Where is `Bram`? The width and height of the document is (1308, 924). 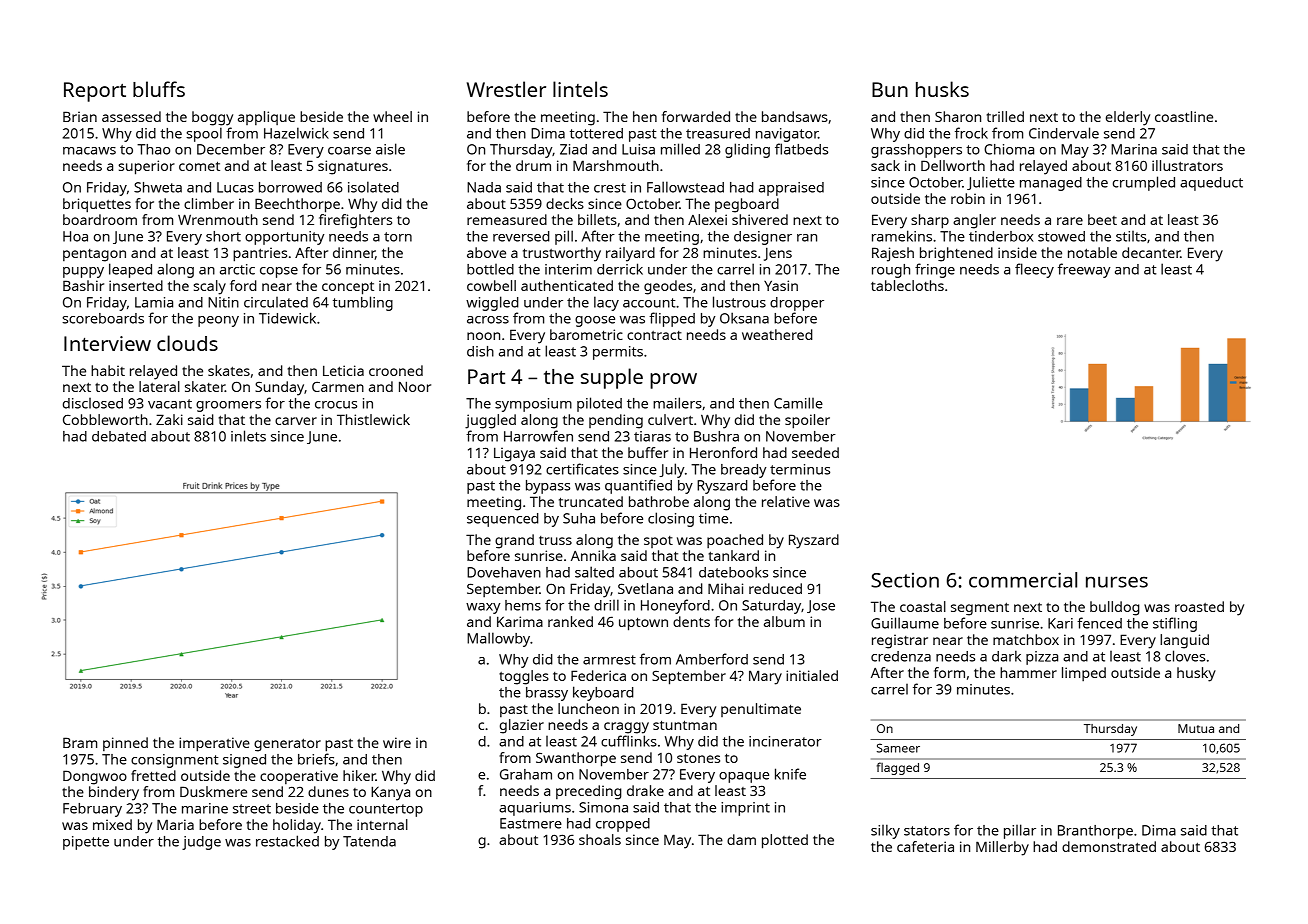
Bram is located at coordinates (80, 742).
